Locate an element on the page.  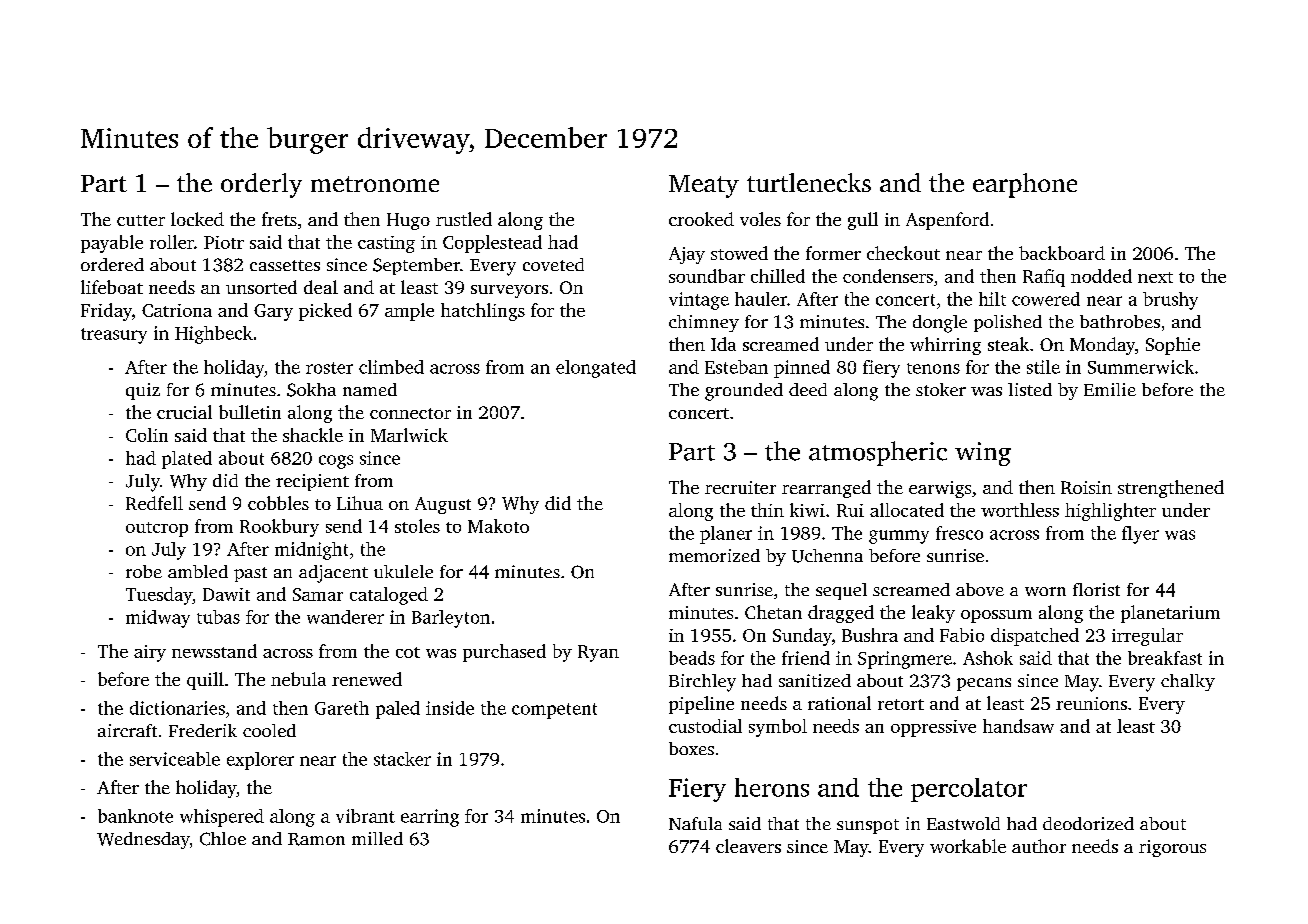
highlighter is located at coordinates (1110, 512).
